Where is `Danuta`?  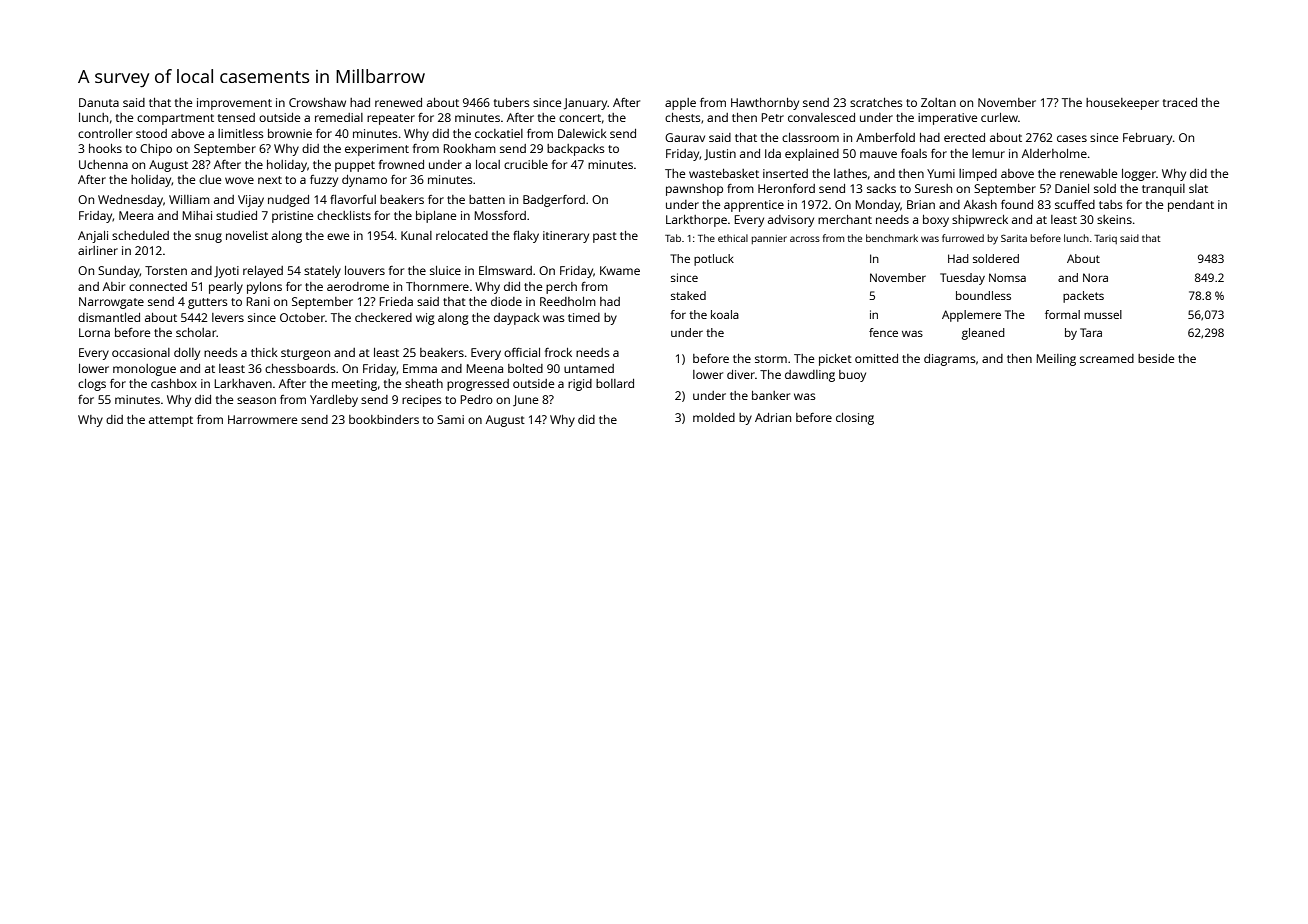
Danuta is located at coordinates (99, 102).
